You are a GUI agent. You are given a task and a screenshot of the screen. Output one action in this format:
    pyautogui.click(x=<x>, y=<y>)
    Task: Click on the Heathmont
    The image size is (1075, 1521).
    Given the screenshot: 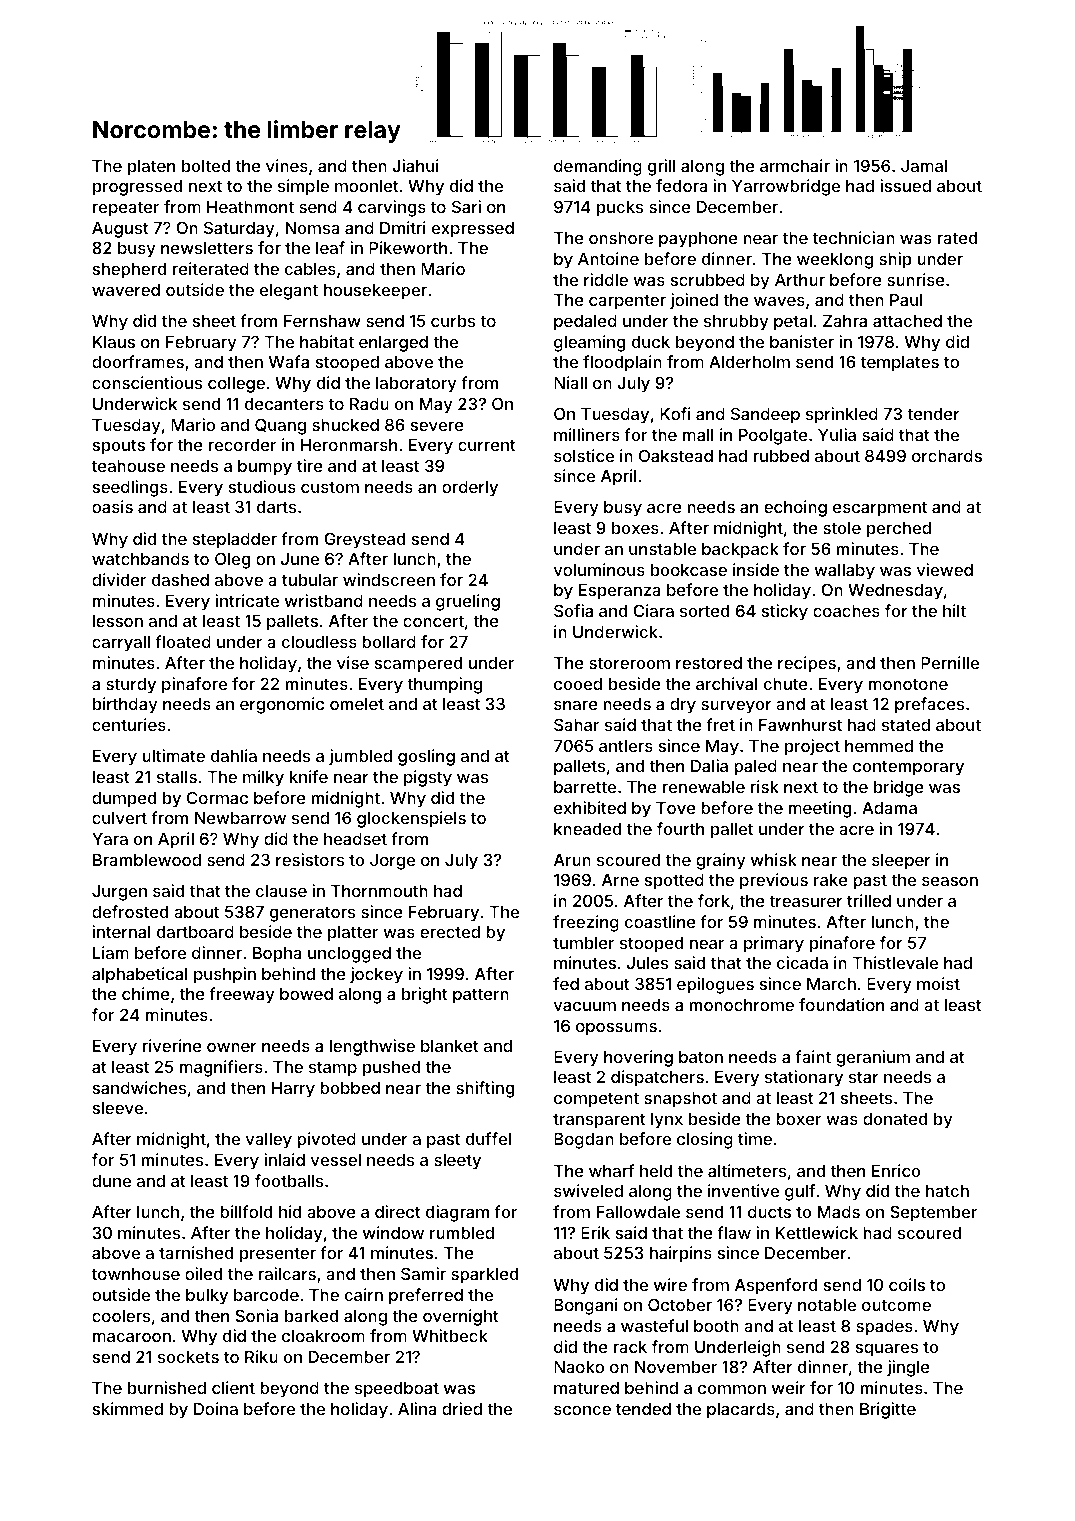 What is the action you would take?
    pyautogui.click(x=250, y=207)
